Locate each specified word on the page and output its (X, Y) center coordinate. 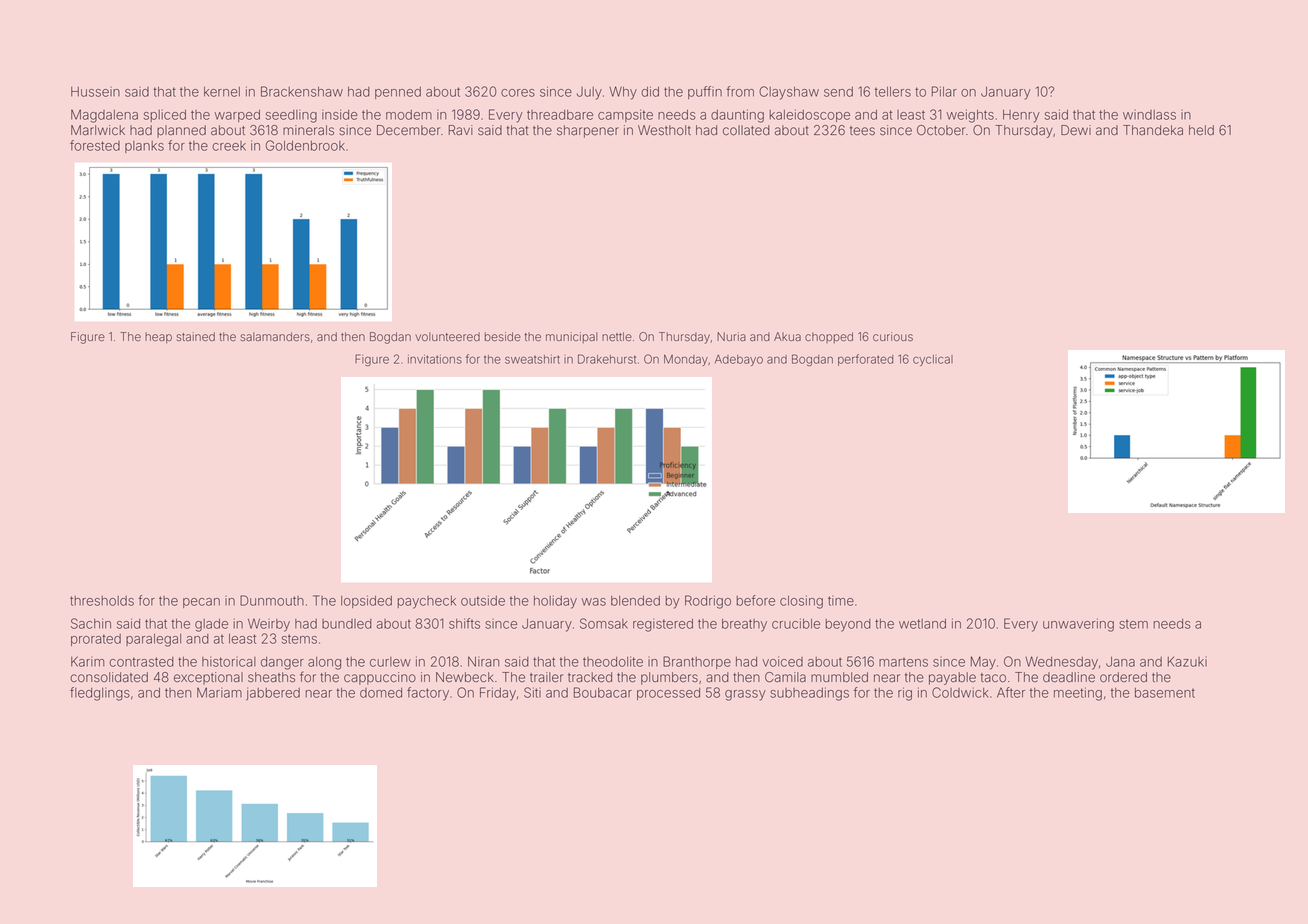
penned (398, 93)
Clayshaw (789, 93)
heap (158, 337)
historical (229, 661)
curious (893, 336)
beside (503, 336)
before (755, 600)
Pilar (944, 91)
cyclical (933, 360)
